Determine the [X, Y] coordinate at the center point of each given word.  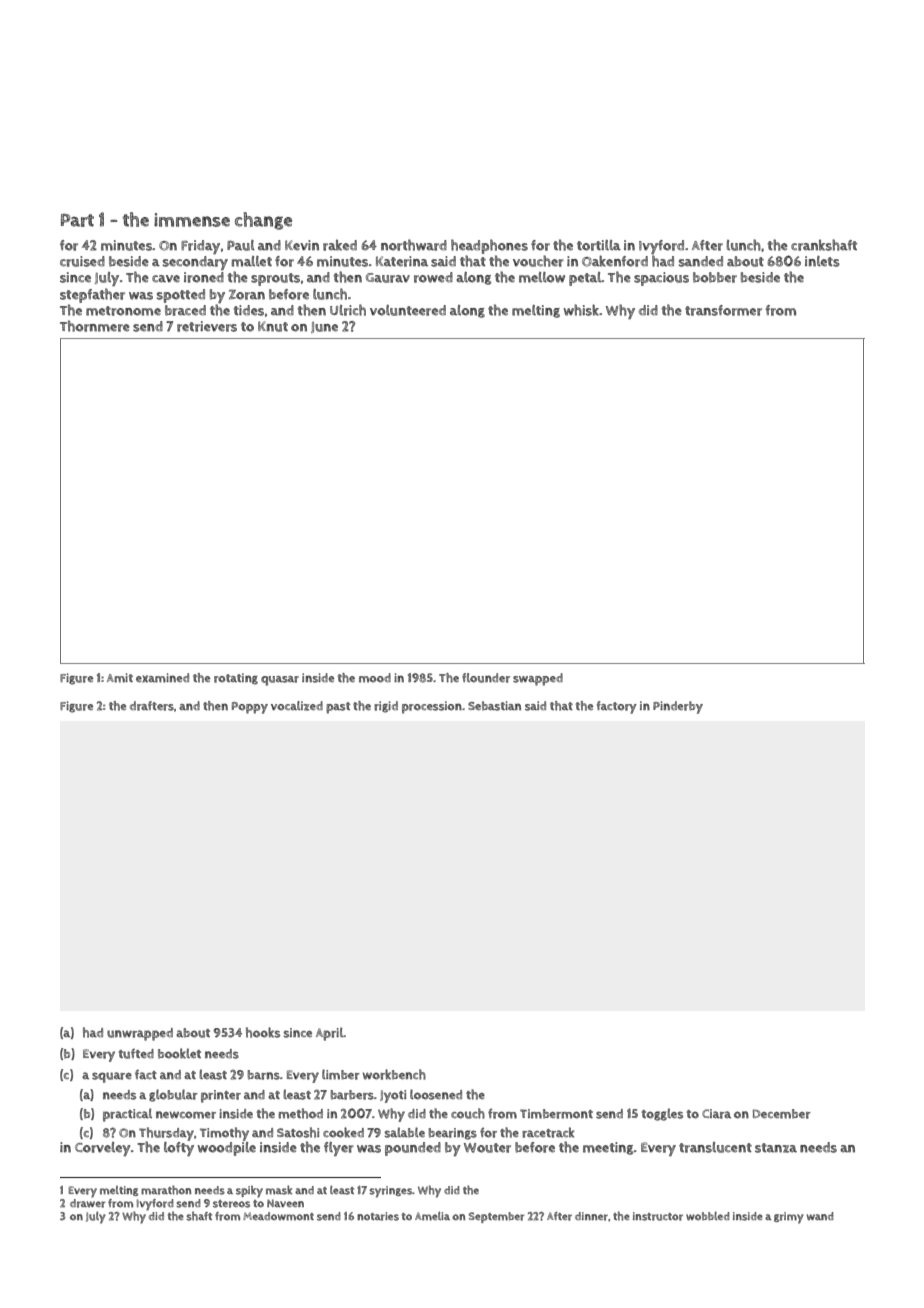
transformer [723, 310]
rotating [236, 679]
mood [375, 678]
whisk [581, 310]
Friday [200, 247]
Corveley [103, 1149]
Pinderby [678, 707]
